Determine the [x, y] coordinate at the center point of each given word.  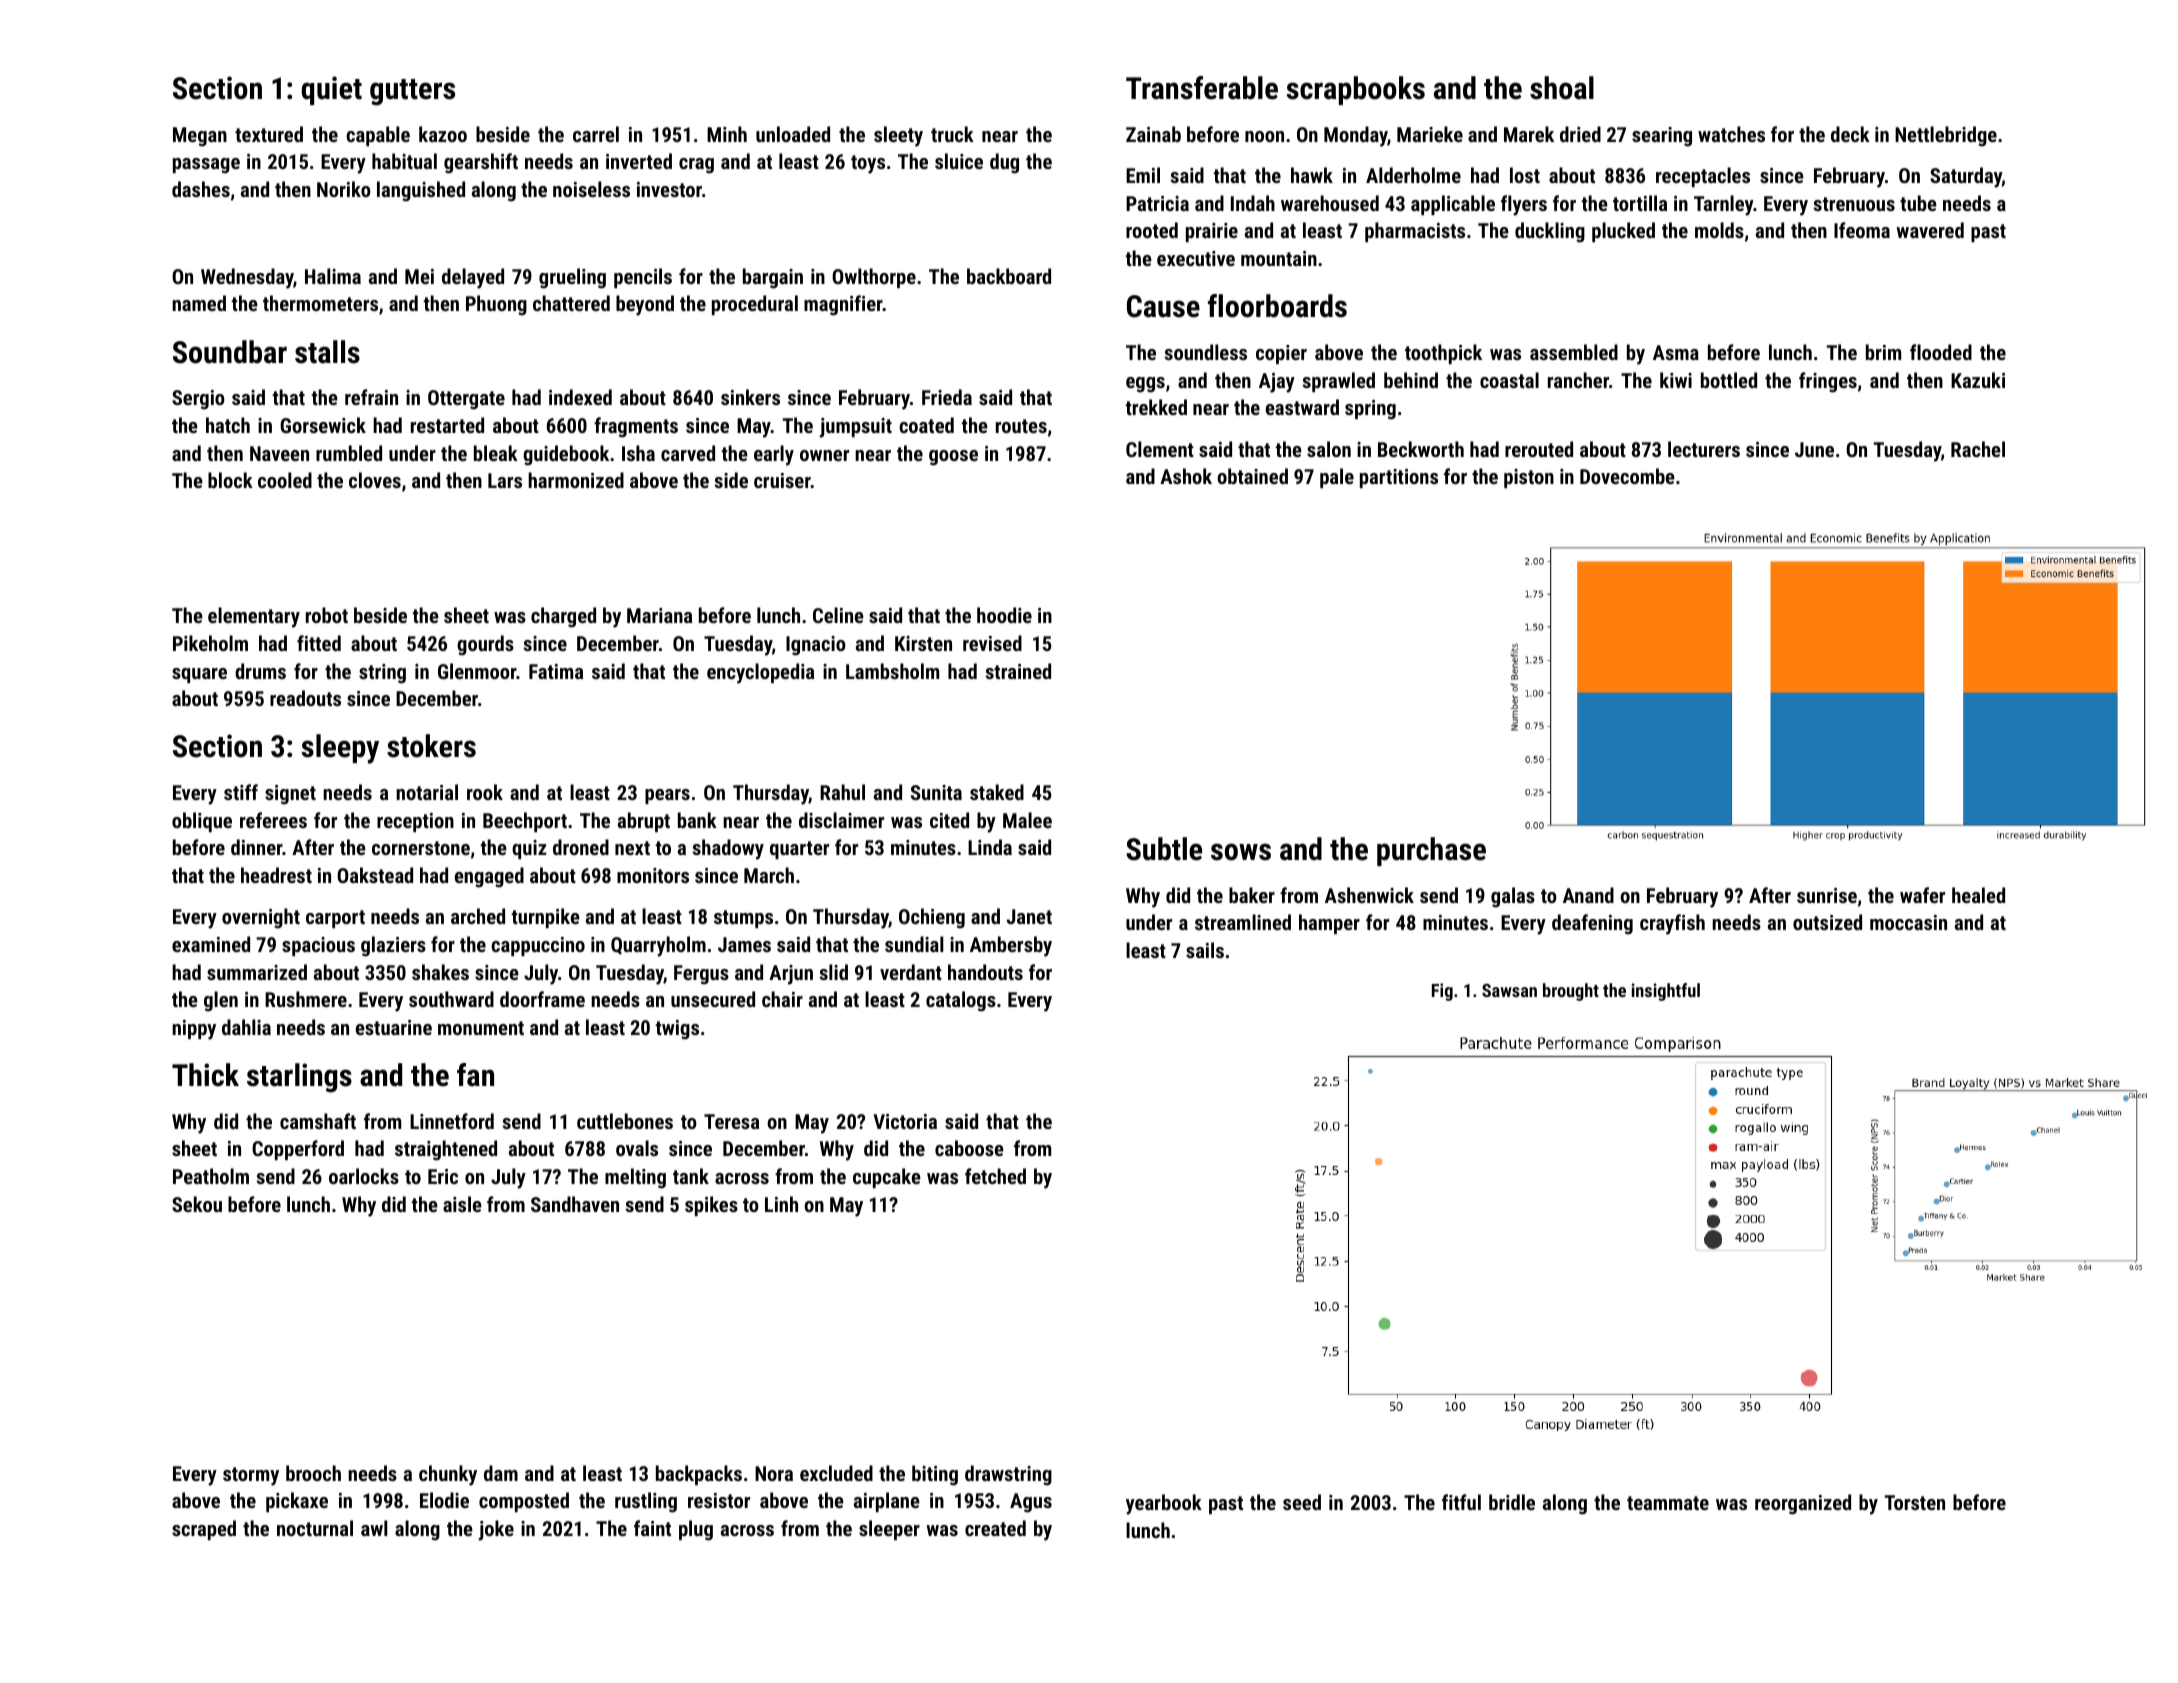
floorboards [1277, 306]
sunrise [1827, 895]
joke [496, 1530]
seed [1302, 1502]
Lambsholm [892, 671]
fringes [1828, 382]
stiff [241, 792]
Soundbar [230, 352]
